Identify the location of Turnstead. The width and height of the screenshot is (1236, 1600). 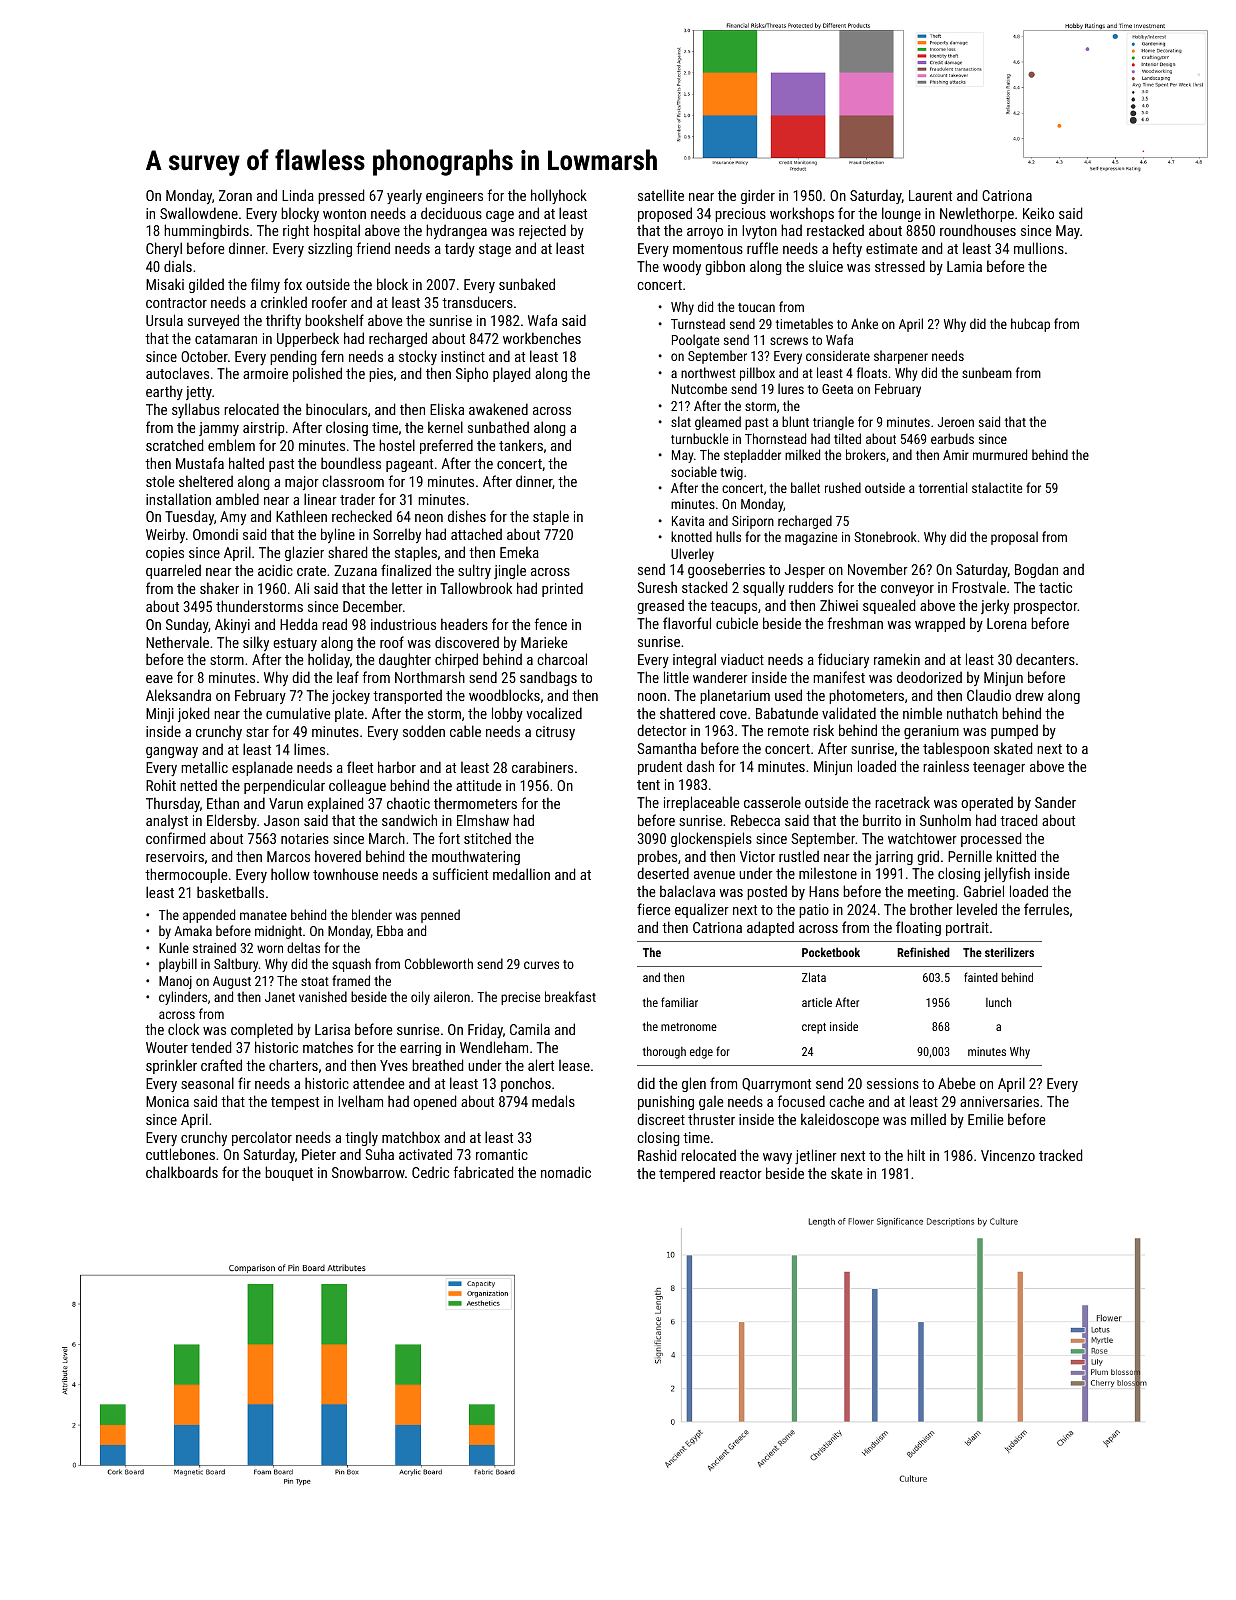
(698, 323).
